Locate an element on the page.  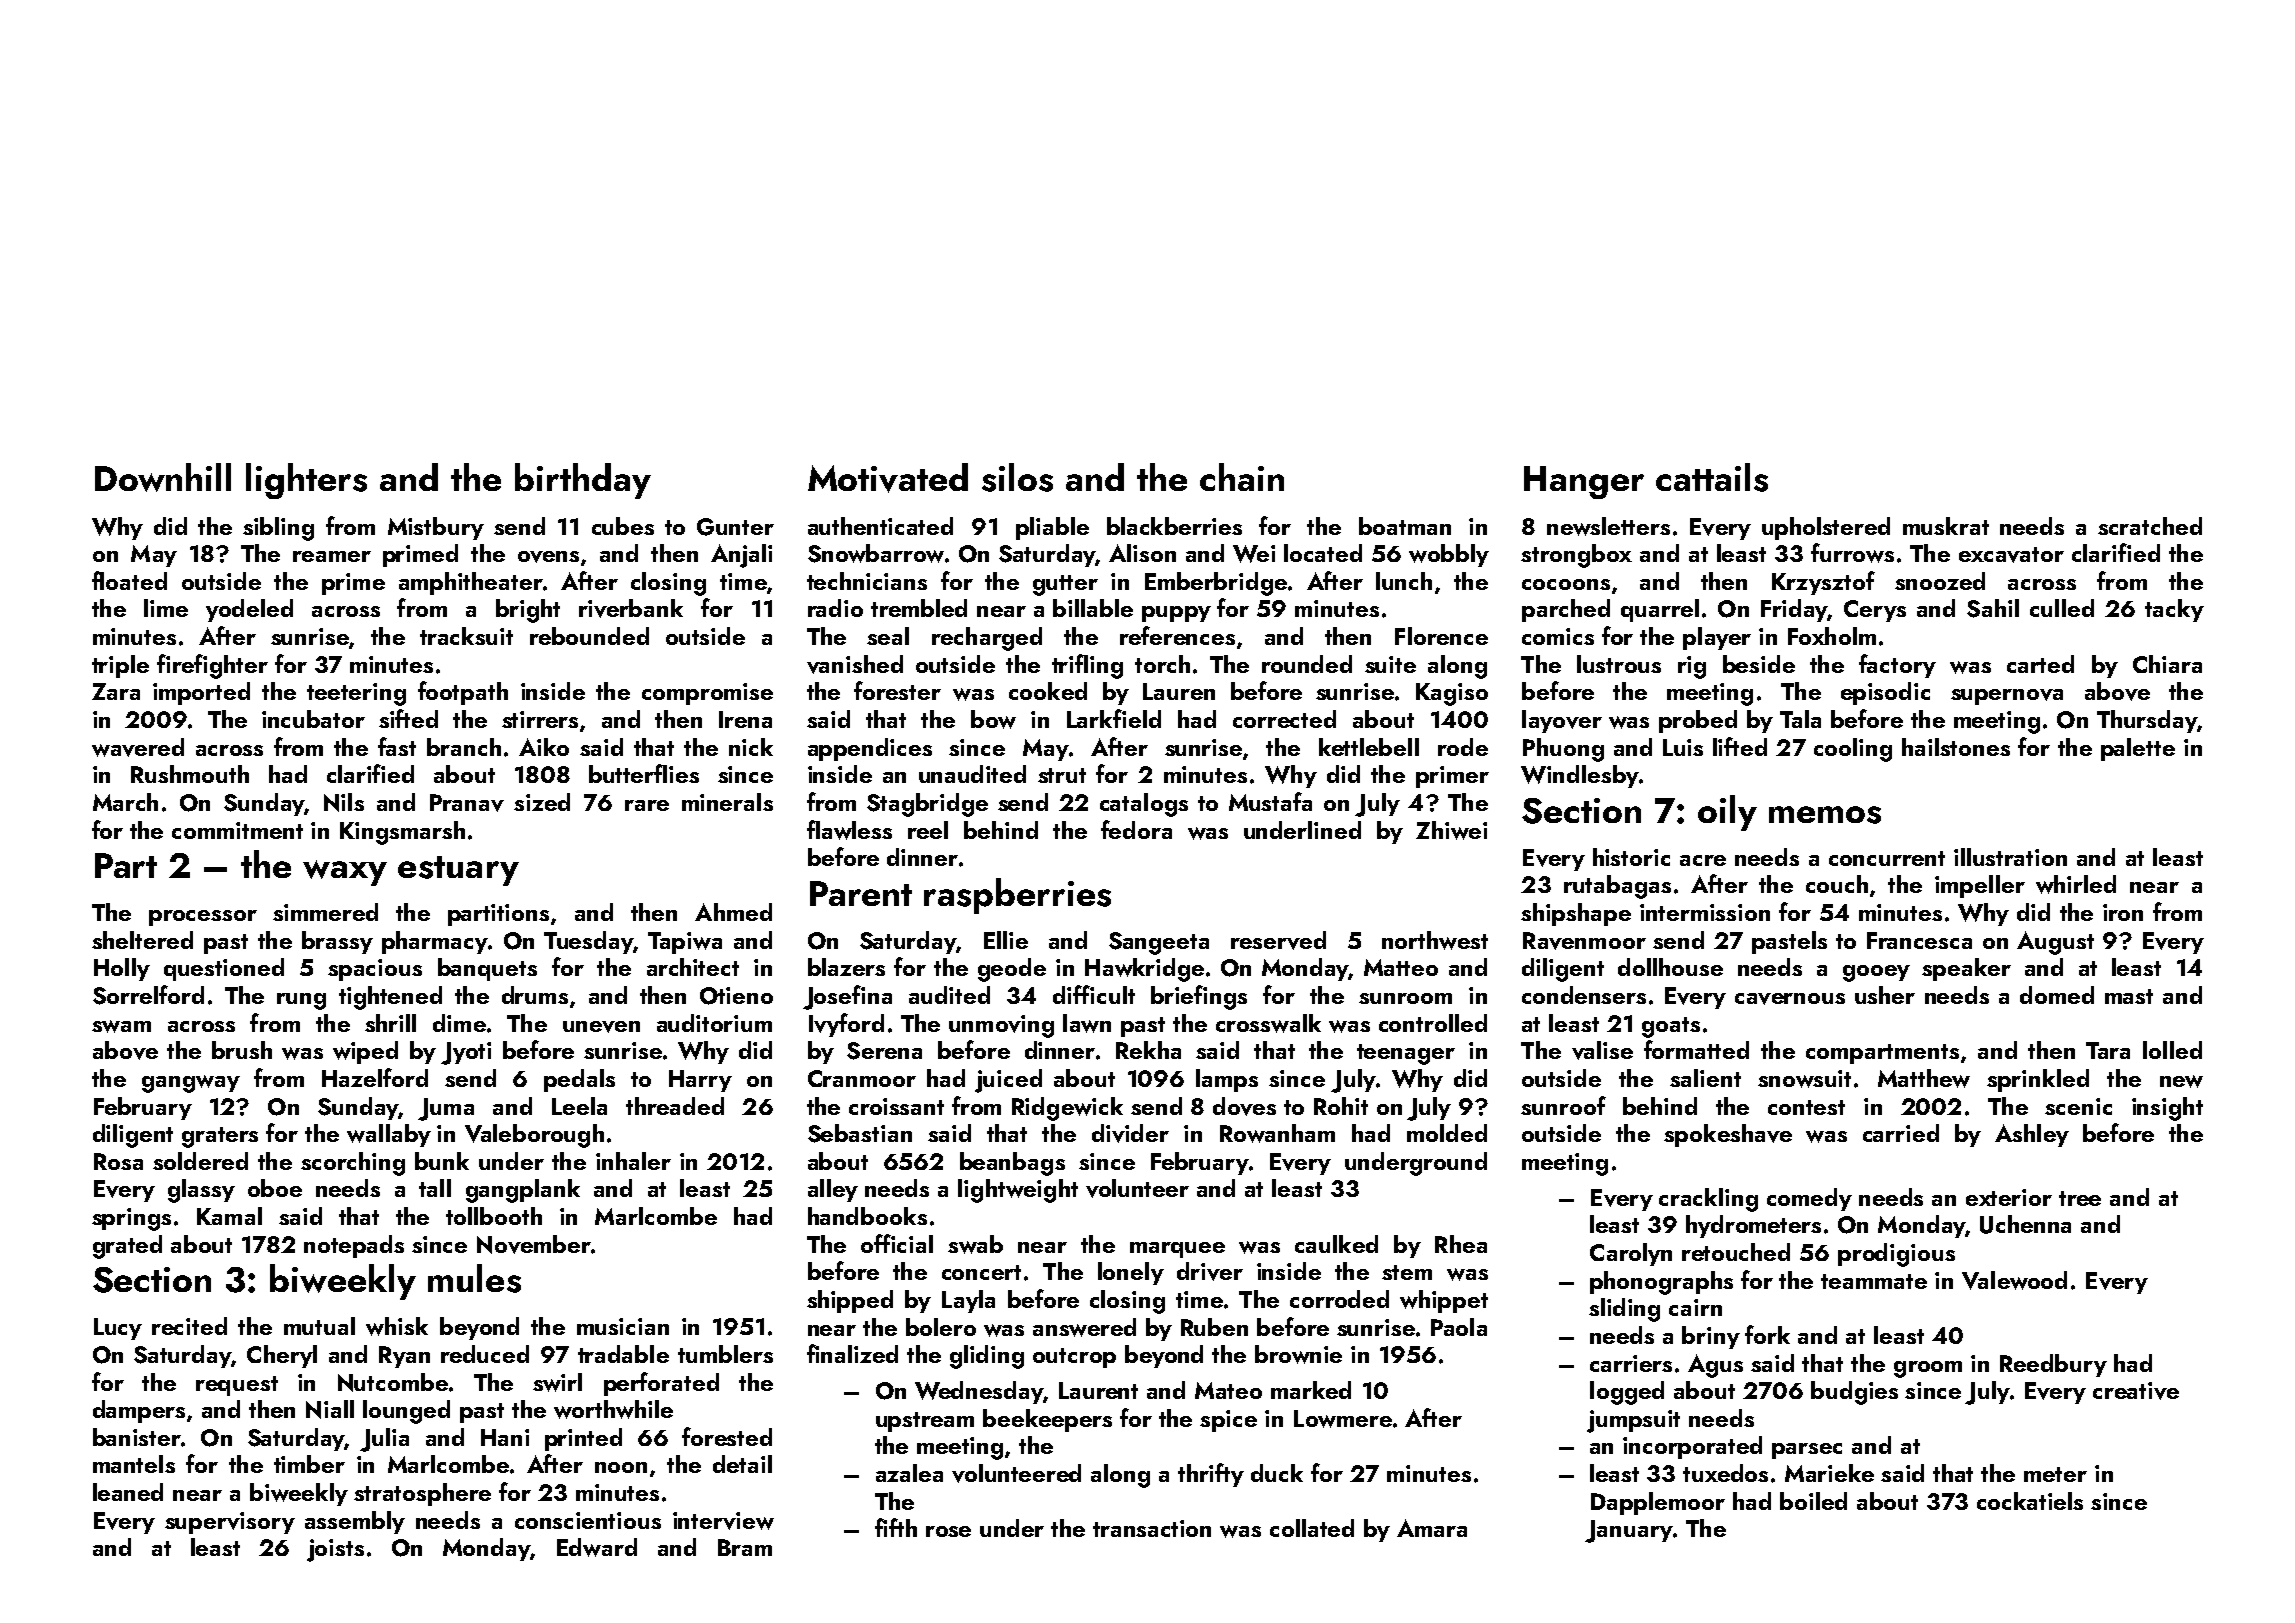
branch is located at coordinates (464, 747).
